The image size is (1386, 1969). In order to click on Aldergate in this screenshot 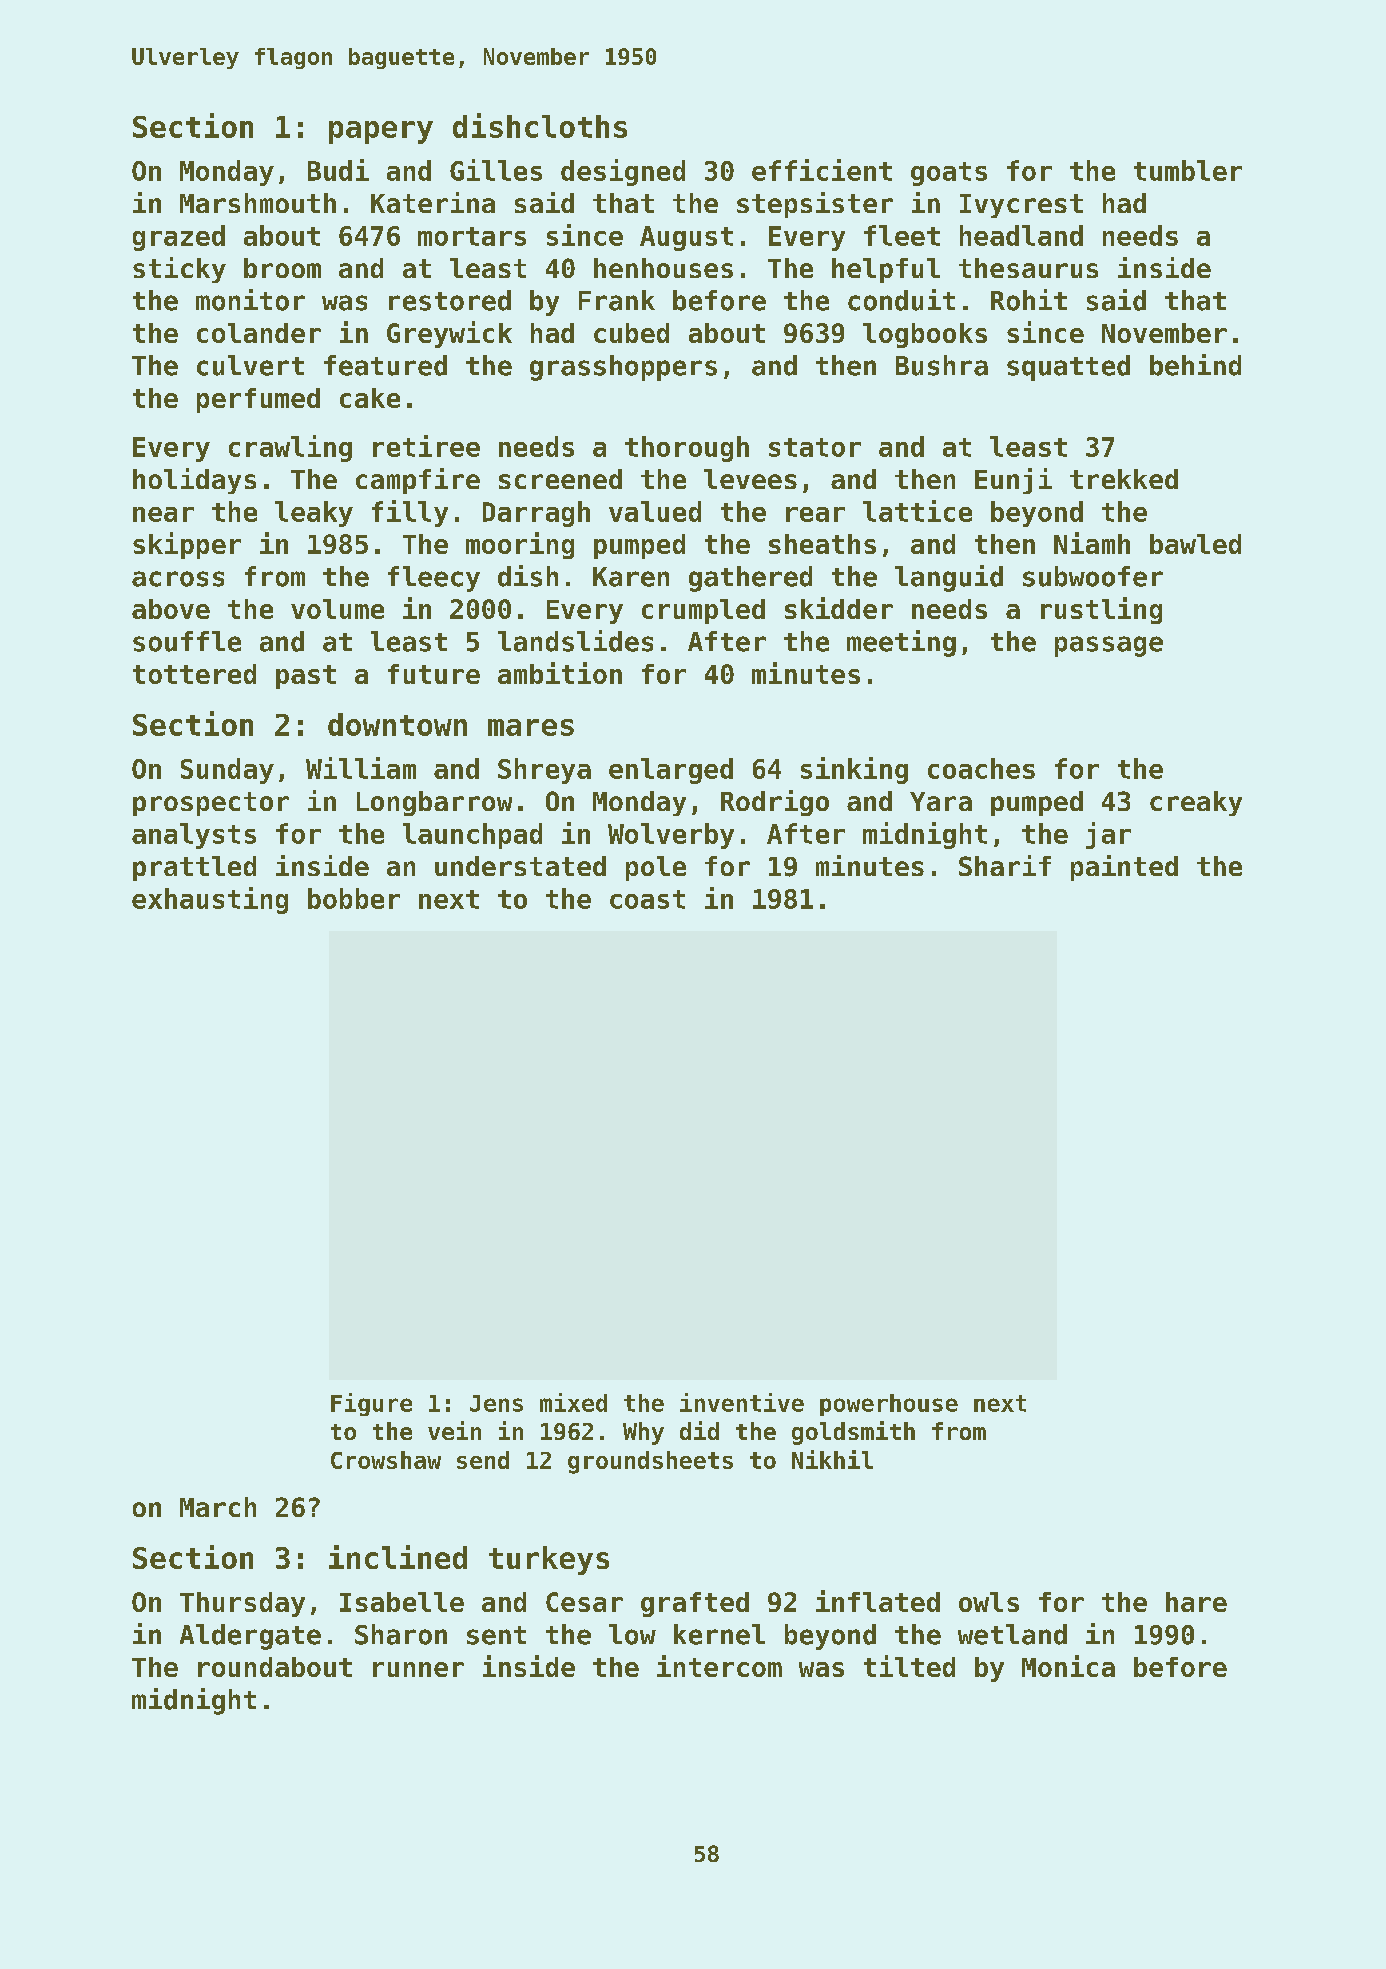, I will do `click(250, 1637)`.
